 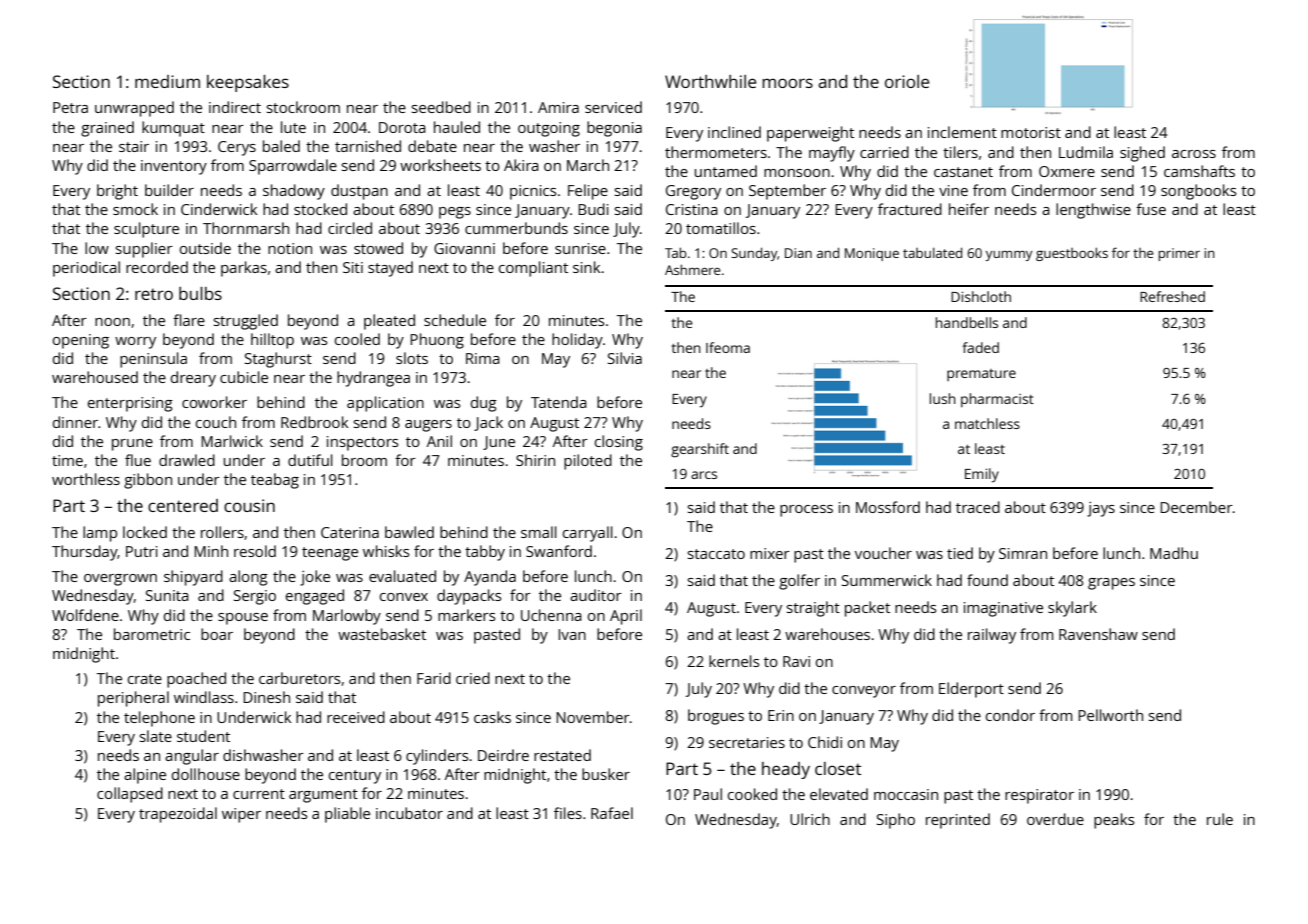 I want to click on Pellworth, so click(x=1110, y=715).
